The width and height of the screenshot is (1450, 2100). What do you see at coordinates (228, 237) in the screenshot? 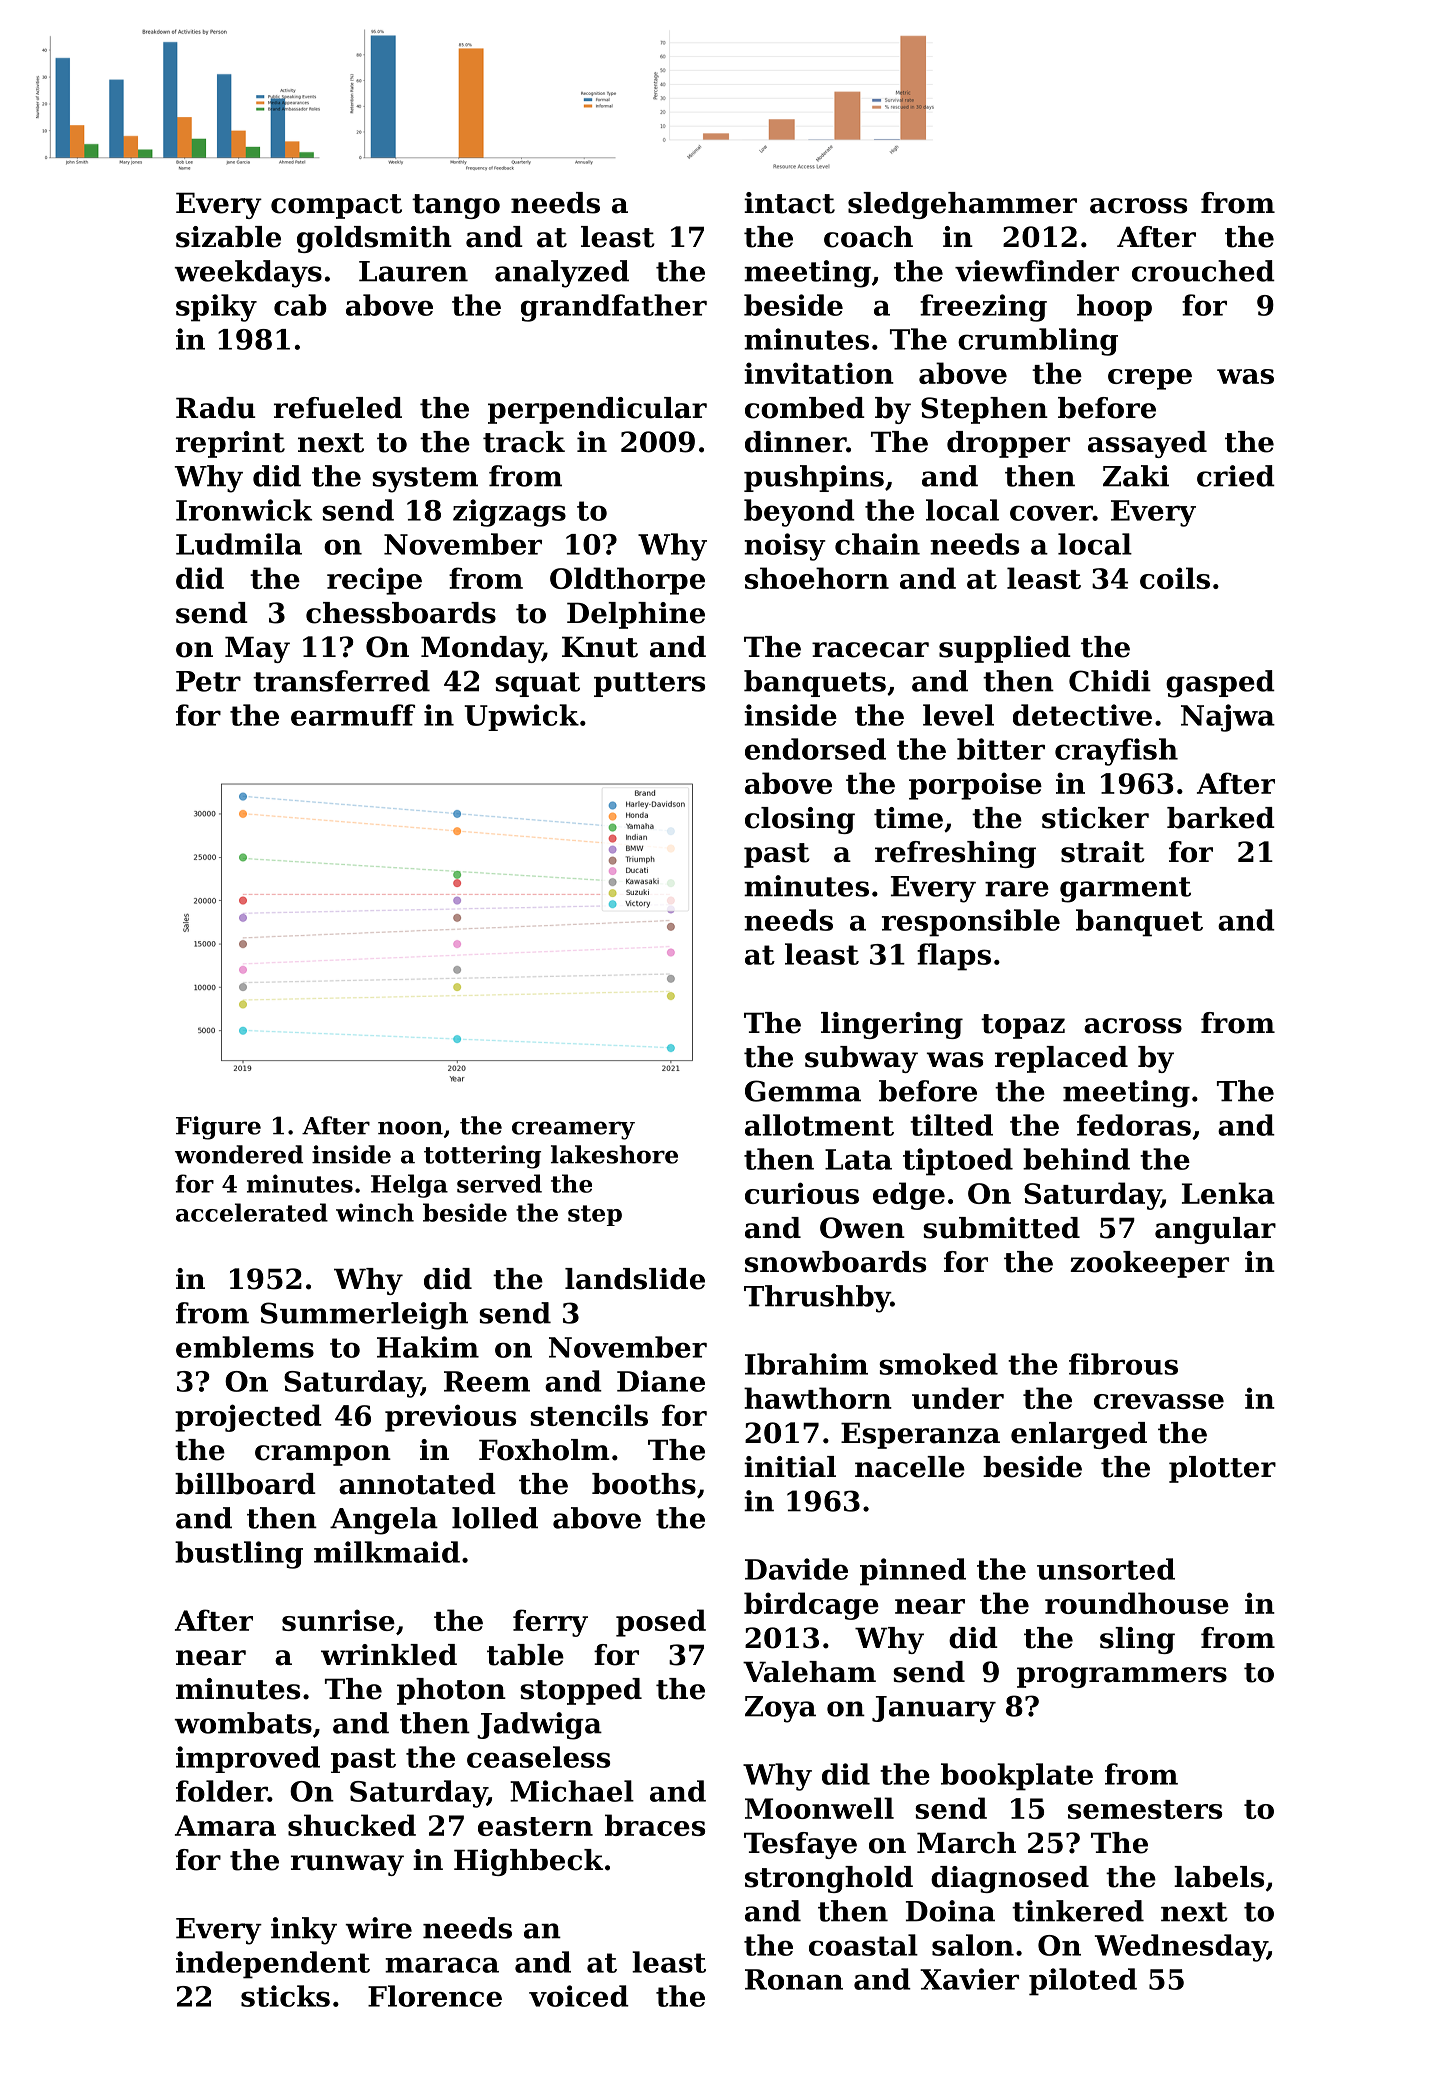
I see `sizable` at bounding box center [228, 237].
